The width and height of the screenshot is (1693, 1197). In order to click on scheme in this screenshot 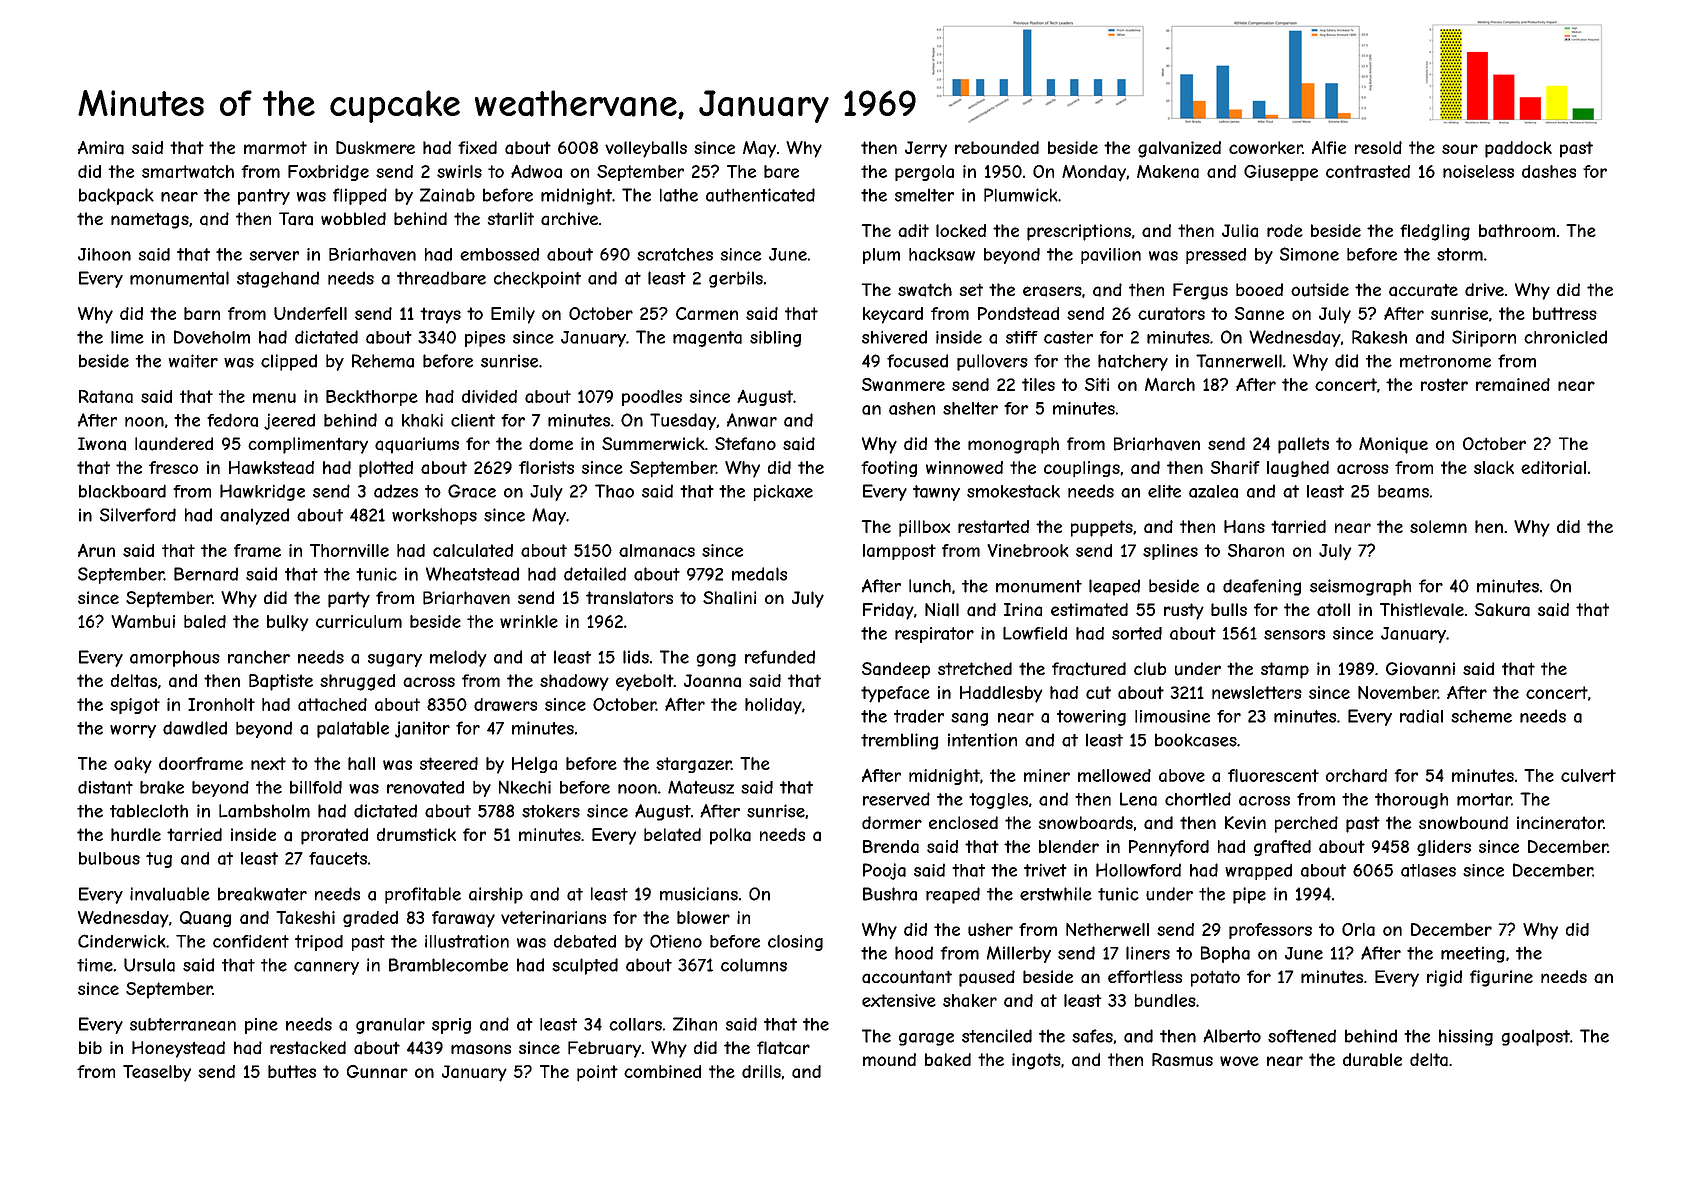, I will do `click(1481, 716)`.
